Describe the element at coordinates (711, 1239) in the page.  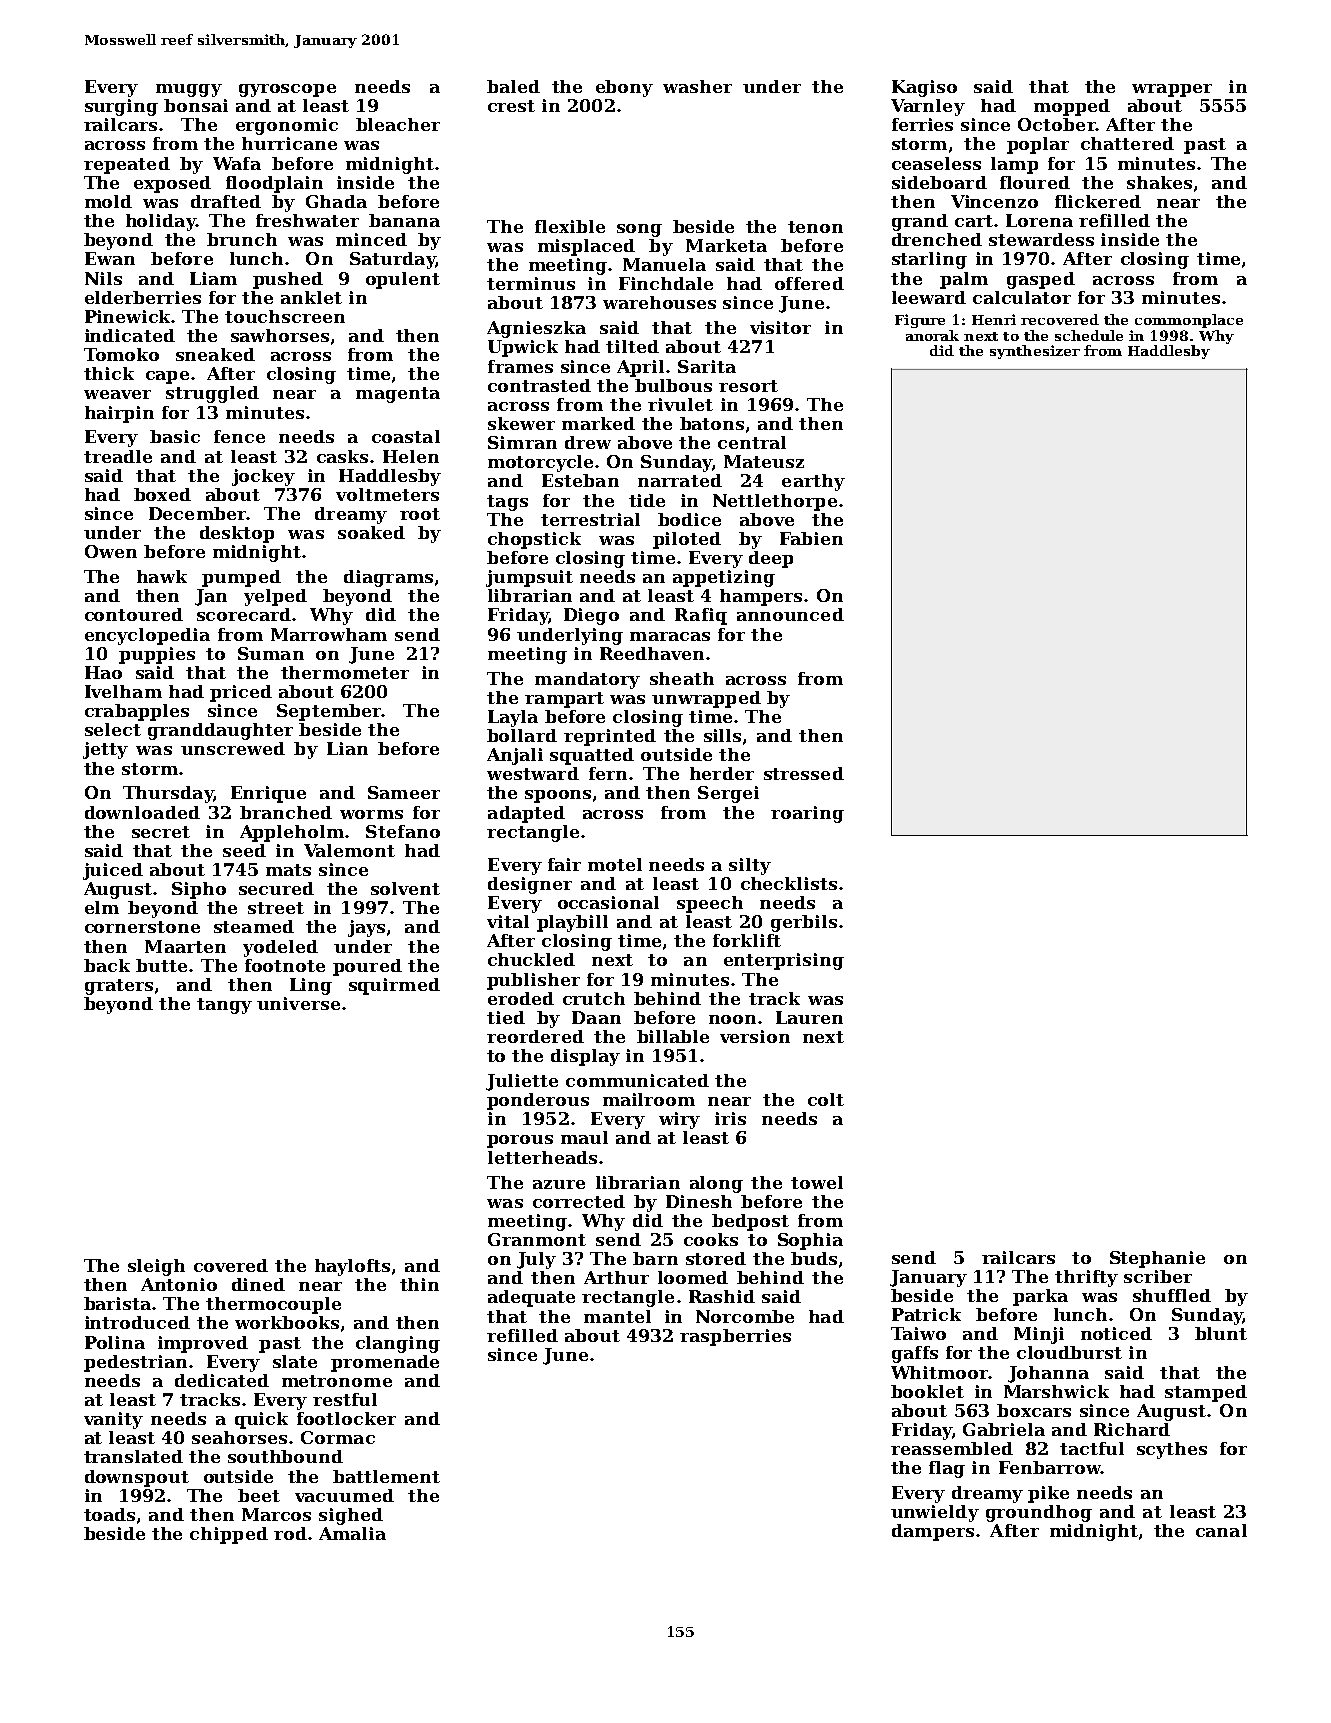
I see `cooks` at that location.
